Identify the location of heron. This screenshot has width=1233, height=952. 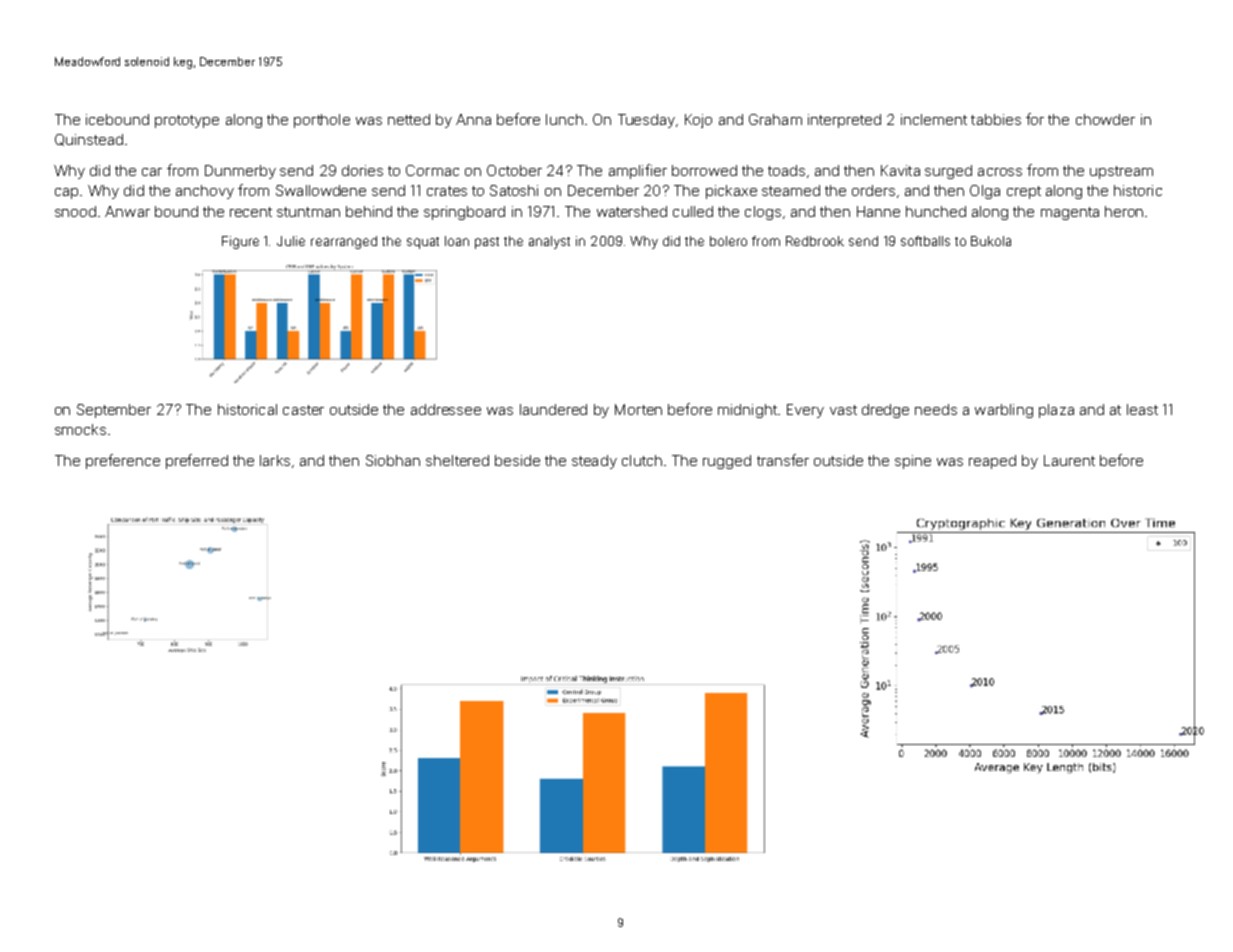
(1124, 211).
